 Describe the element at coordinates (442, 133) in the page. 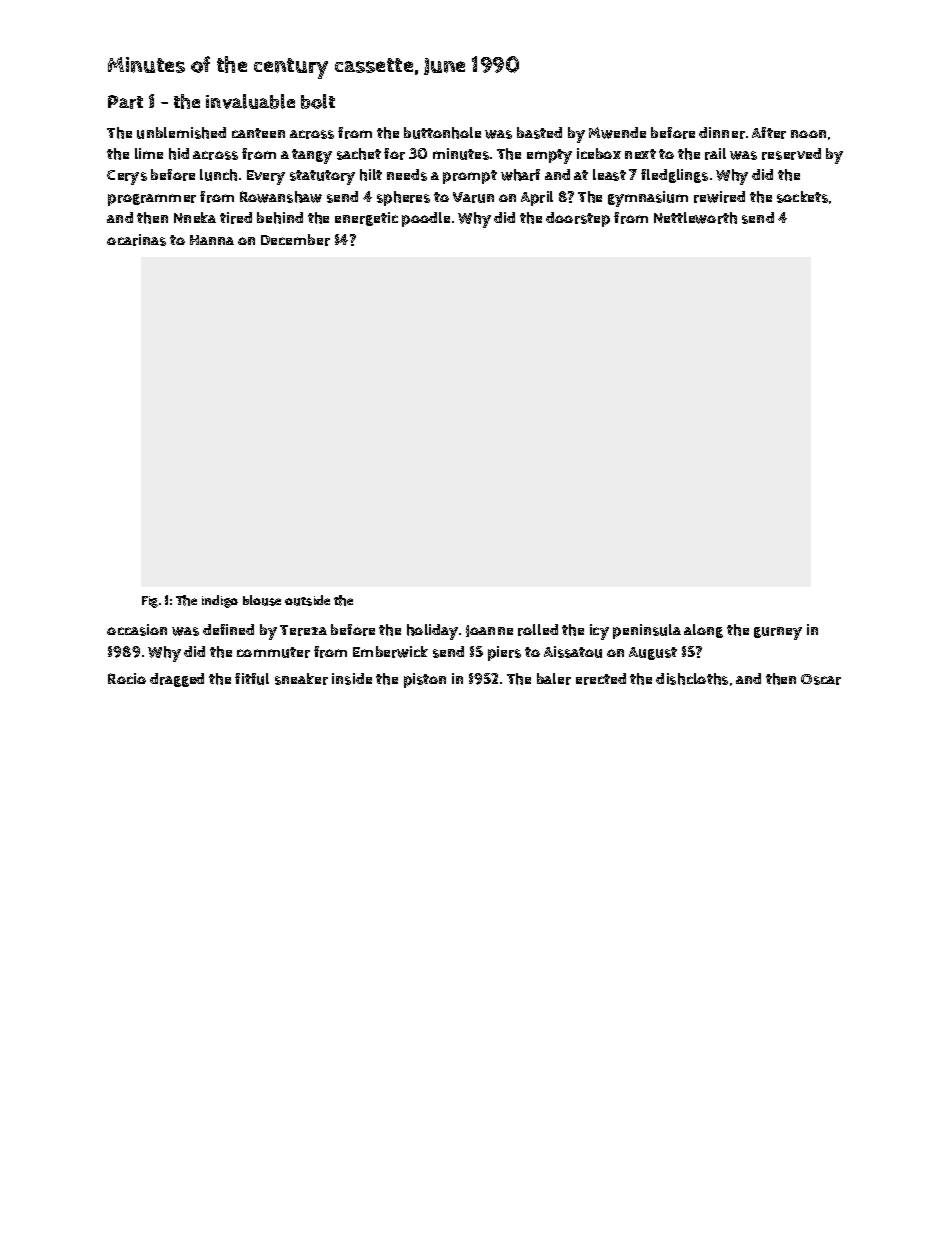

I see `buttonhole` at that location.
